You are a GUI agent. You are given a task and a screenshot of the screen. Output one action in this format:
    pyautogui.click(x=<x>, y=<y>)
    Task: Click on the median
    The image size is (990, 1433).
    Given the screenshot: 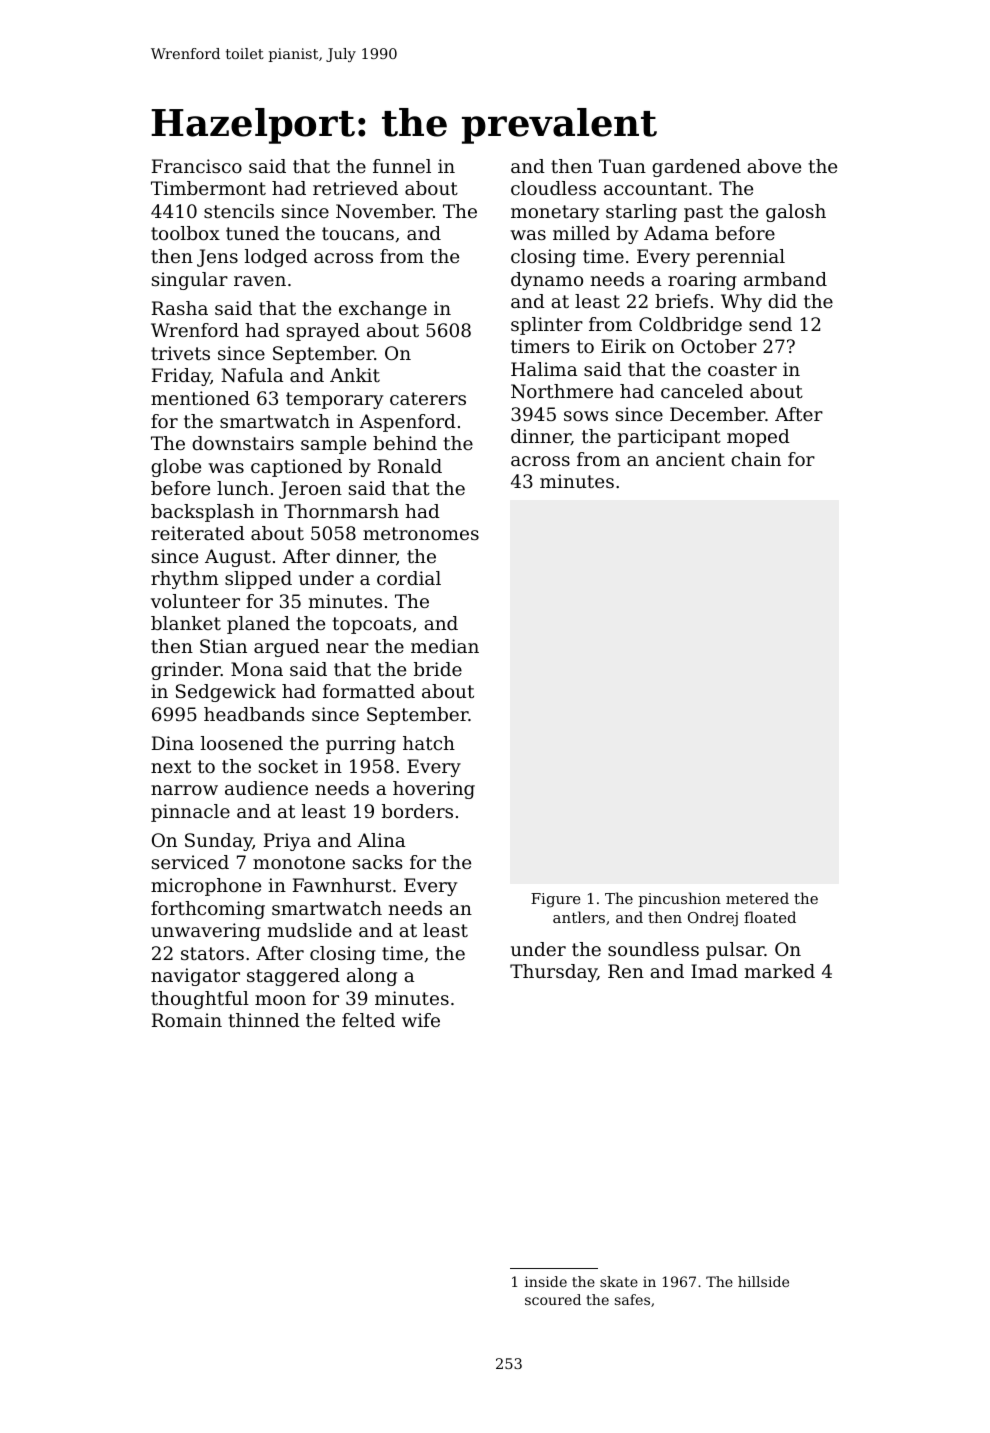 What is the action you would take?
    pyautogui.click(x=445, y=646)
